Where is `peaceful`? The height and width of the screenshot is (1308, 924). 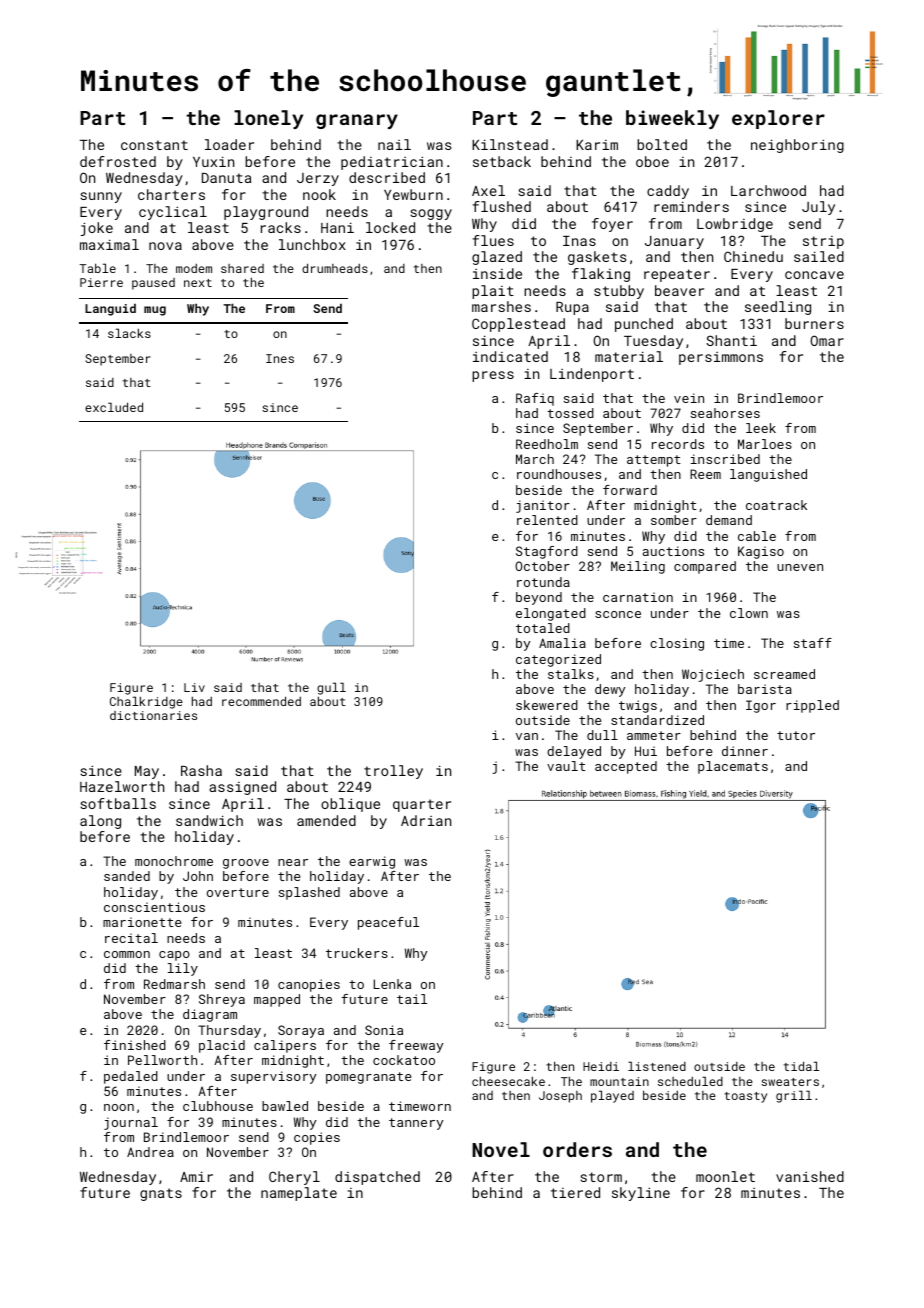
peaceful is located at coordinates (388, 923).
